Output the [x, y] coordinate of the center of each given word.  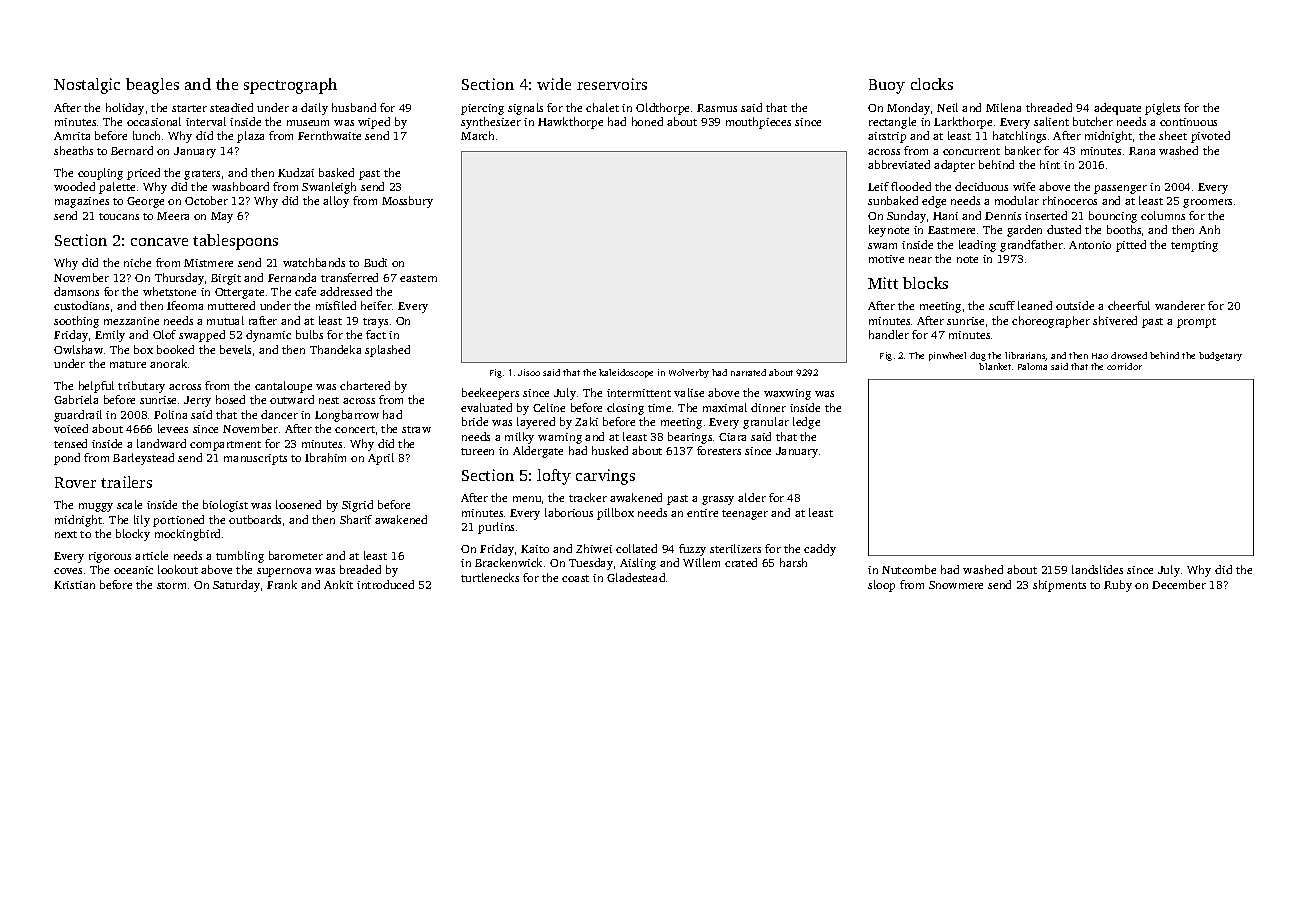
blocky [133, 535]
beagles [152, 86]
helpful [96, 387]
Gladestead [636, 577]
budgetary [1220, 356]
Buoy [887, 86]
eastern [418, 278]
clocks [932, 84]
